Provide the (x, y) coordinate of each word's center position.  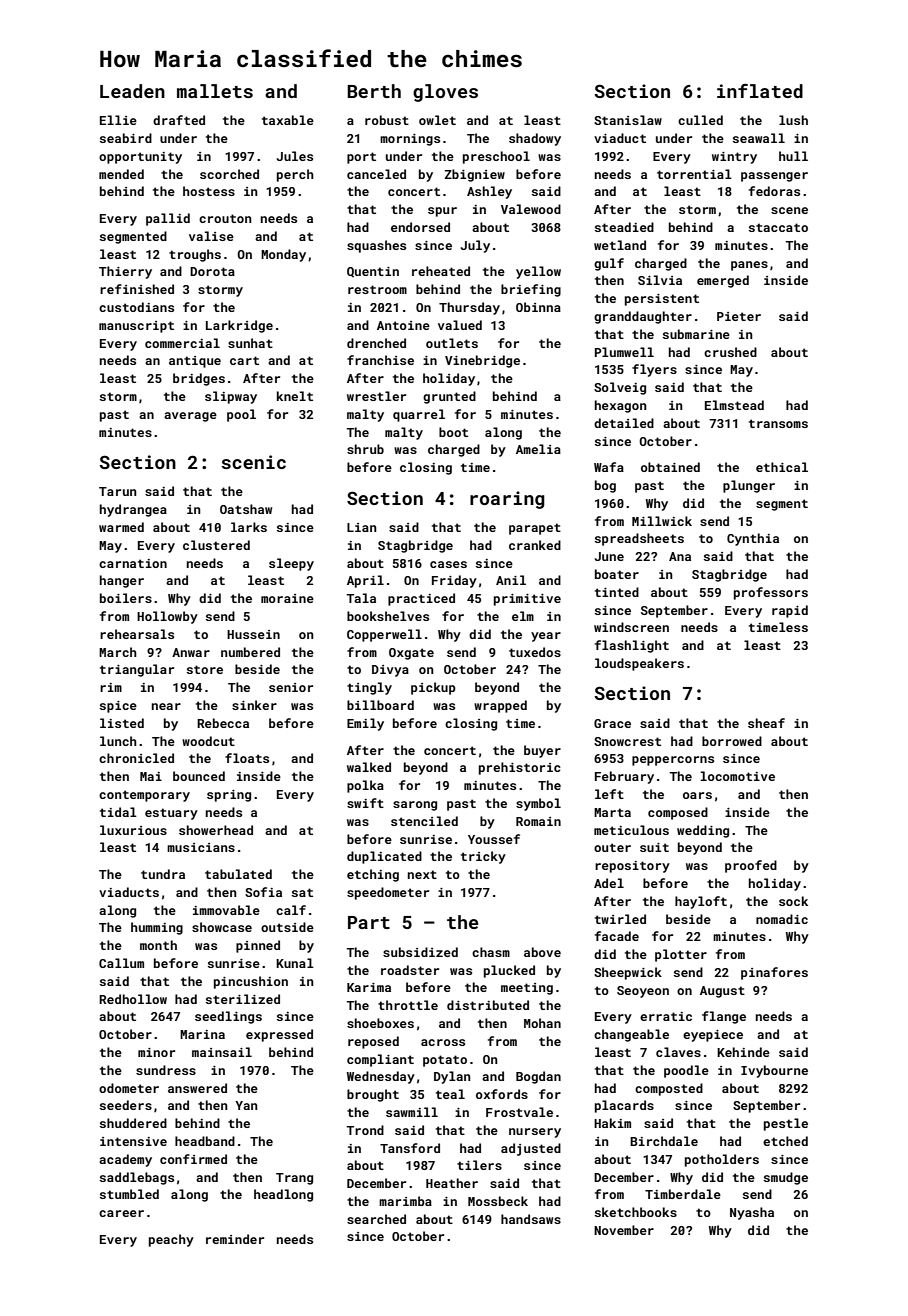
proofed (751, 866)
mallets (215, 91)
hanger (122, 581)
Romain (538, 821)
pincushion (251, 982)
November (624, 1230)
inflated (760, 91)
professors (771, 593)
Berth (374, 91)
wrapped (500, 706)
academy (125, 1160)
